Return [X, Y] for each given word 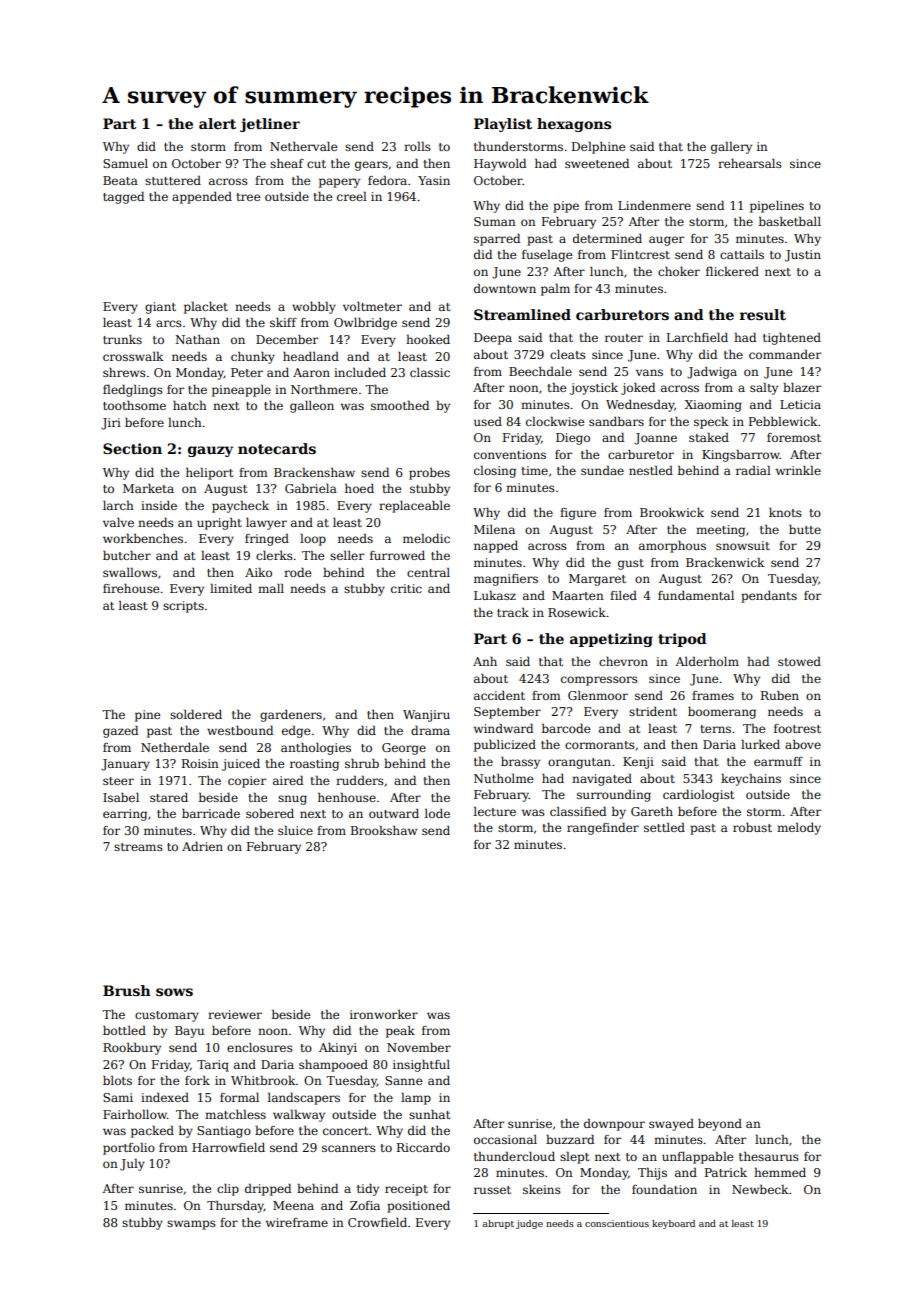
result [763, 314]
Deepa [493, 339]
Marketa [148, 488]
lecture [495, 811]
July [132, 1165]
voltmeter [372, 306]
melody [799, 829]
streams [138, 847]
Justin [803, 256]
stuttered [173, 180]
